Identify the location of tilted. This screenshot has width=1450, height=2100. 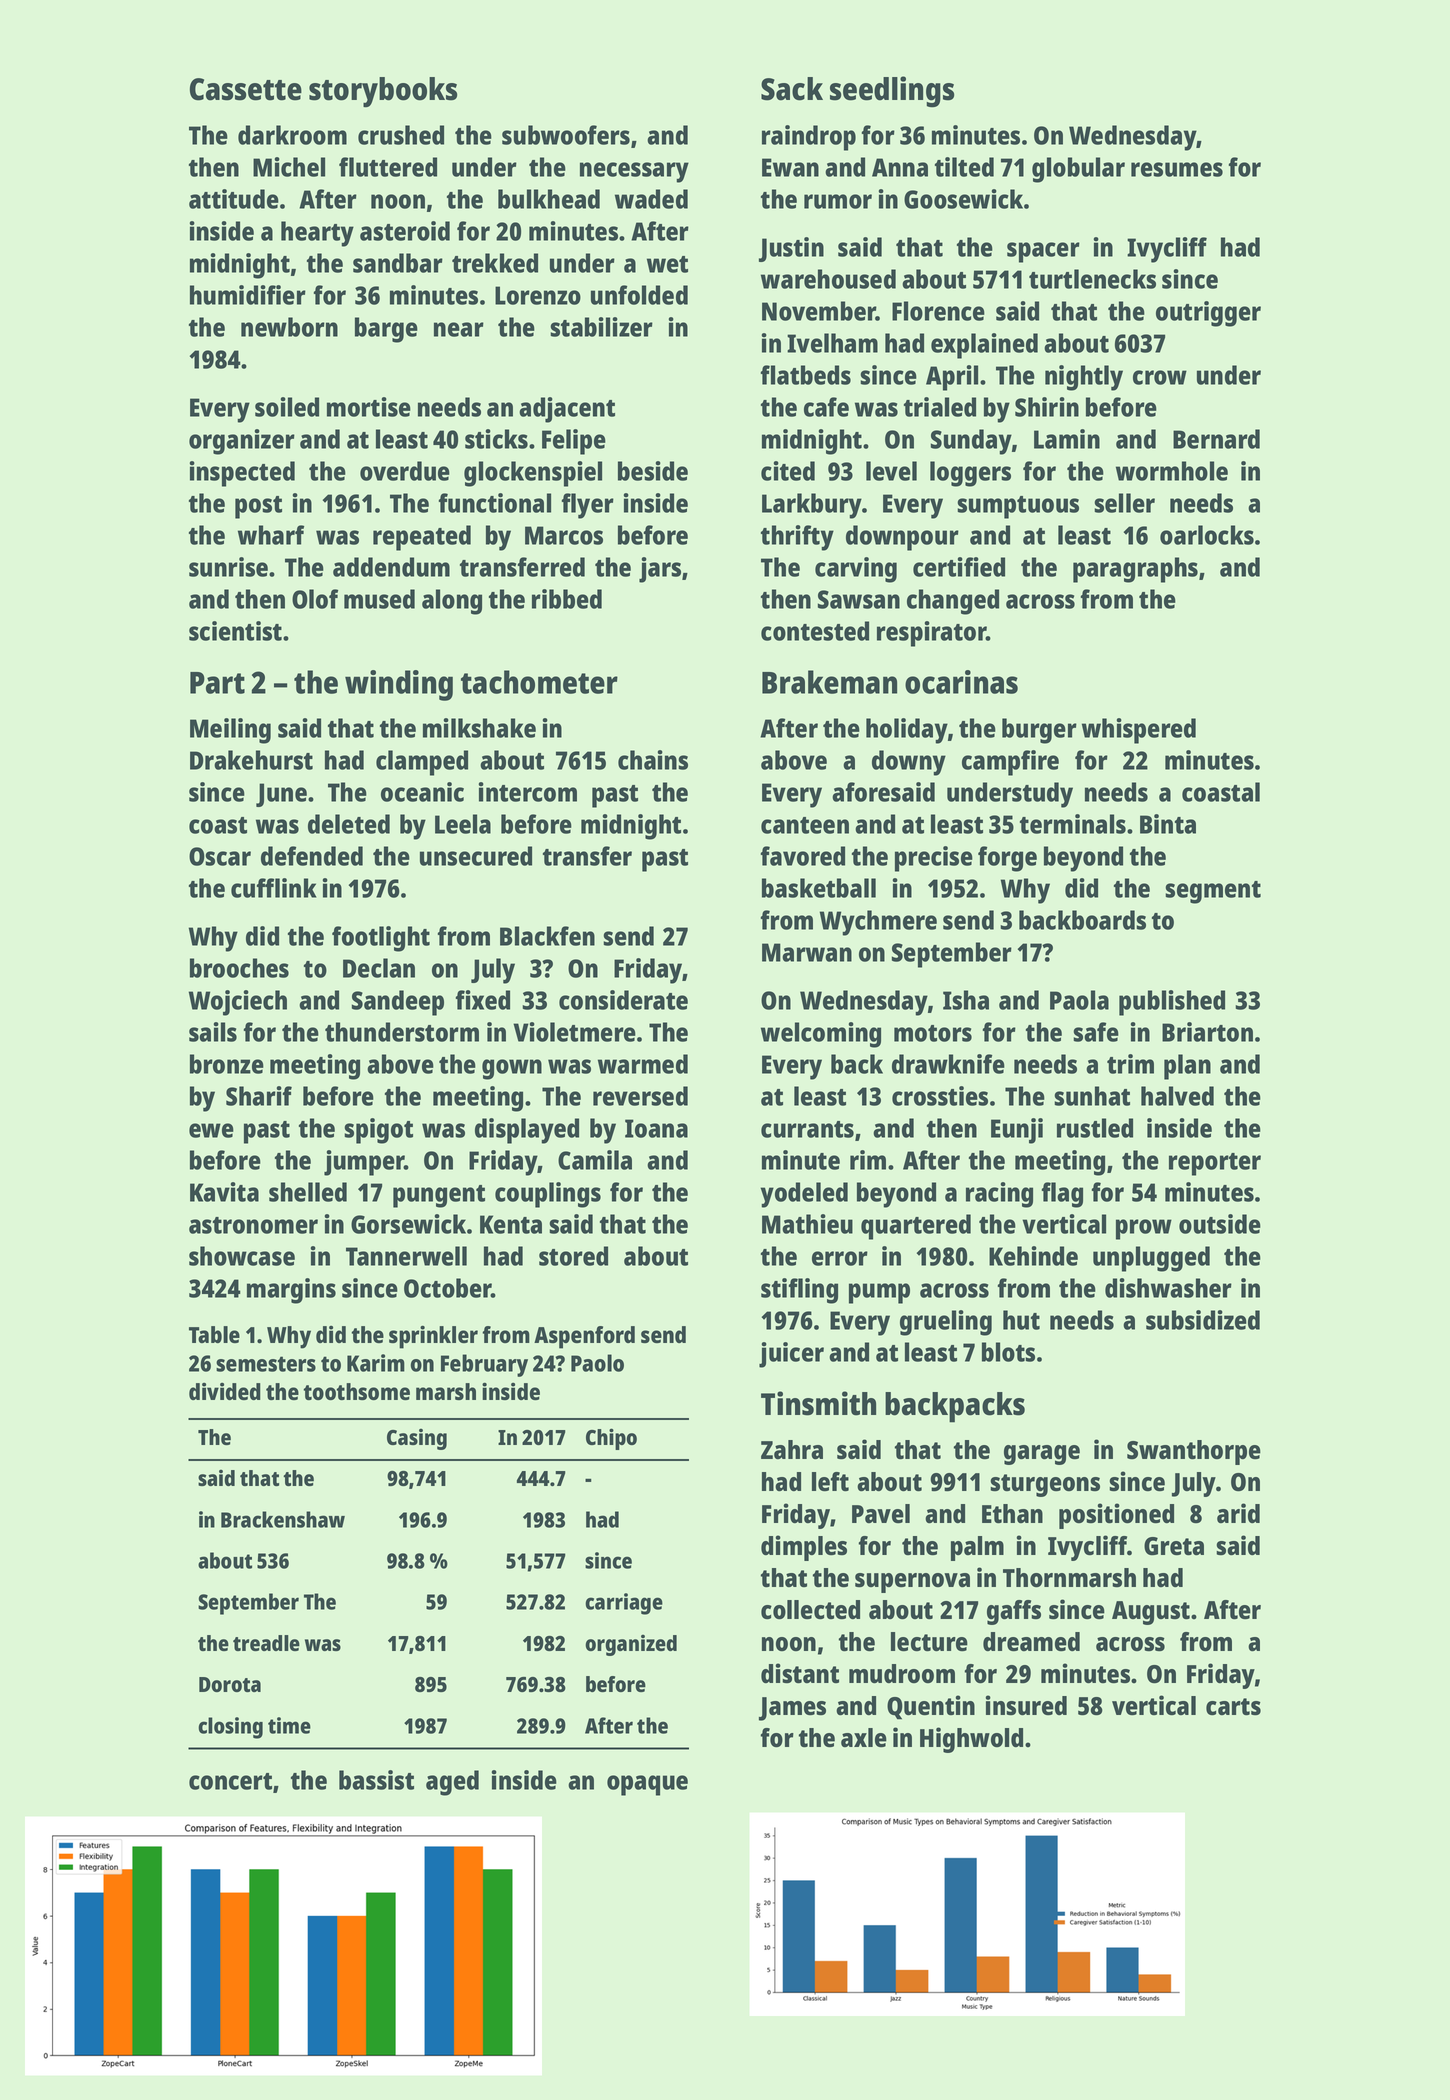
(964, 167).
